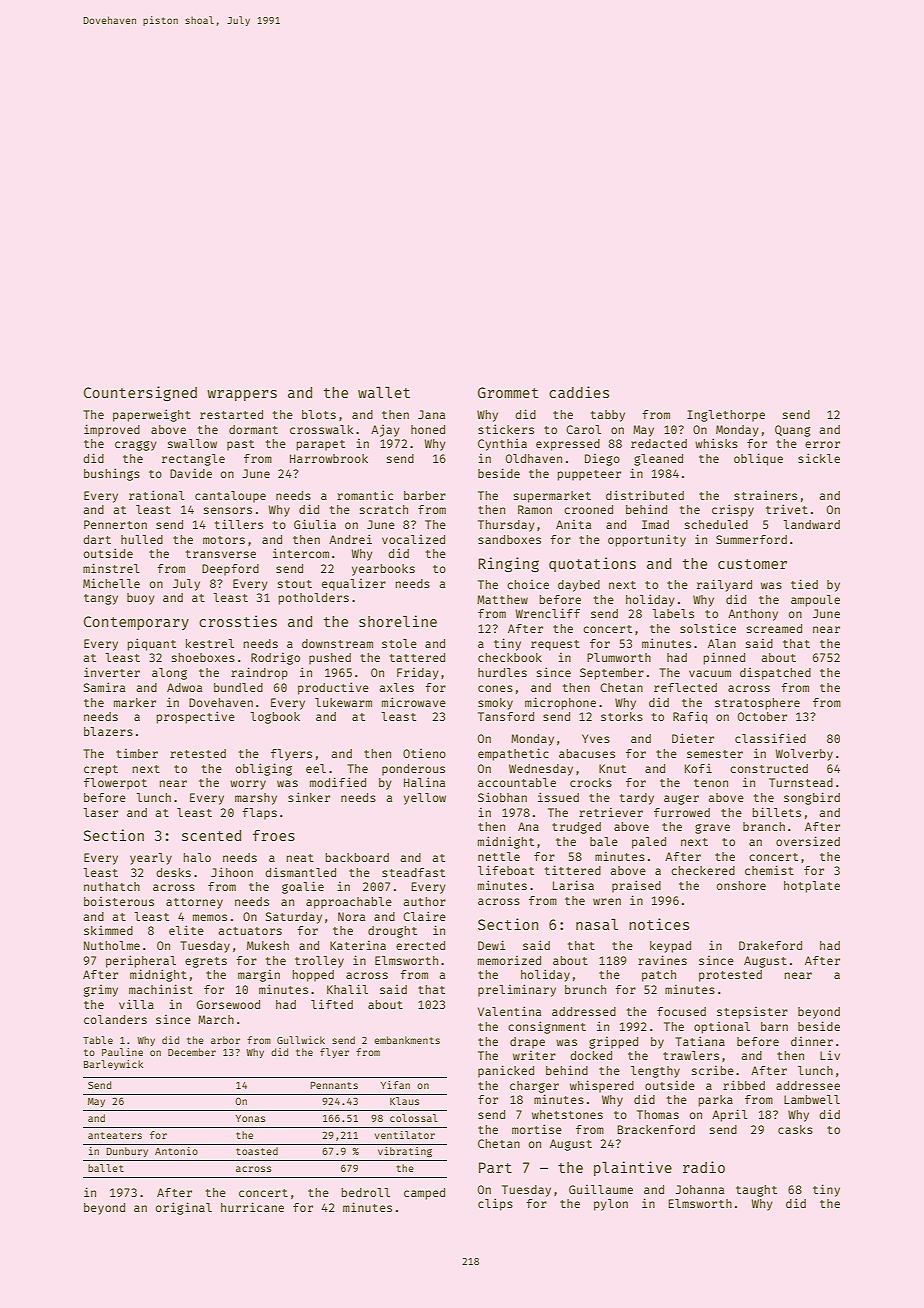  I want to click on Mukesh, so click(268, 945).
